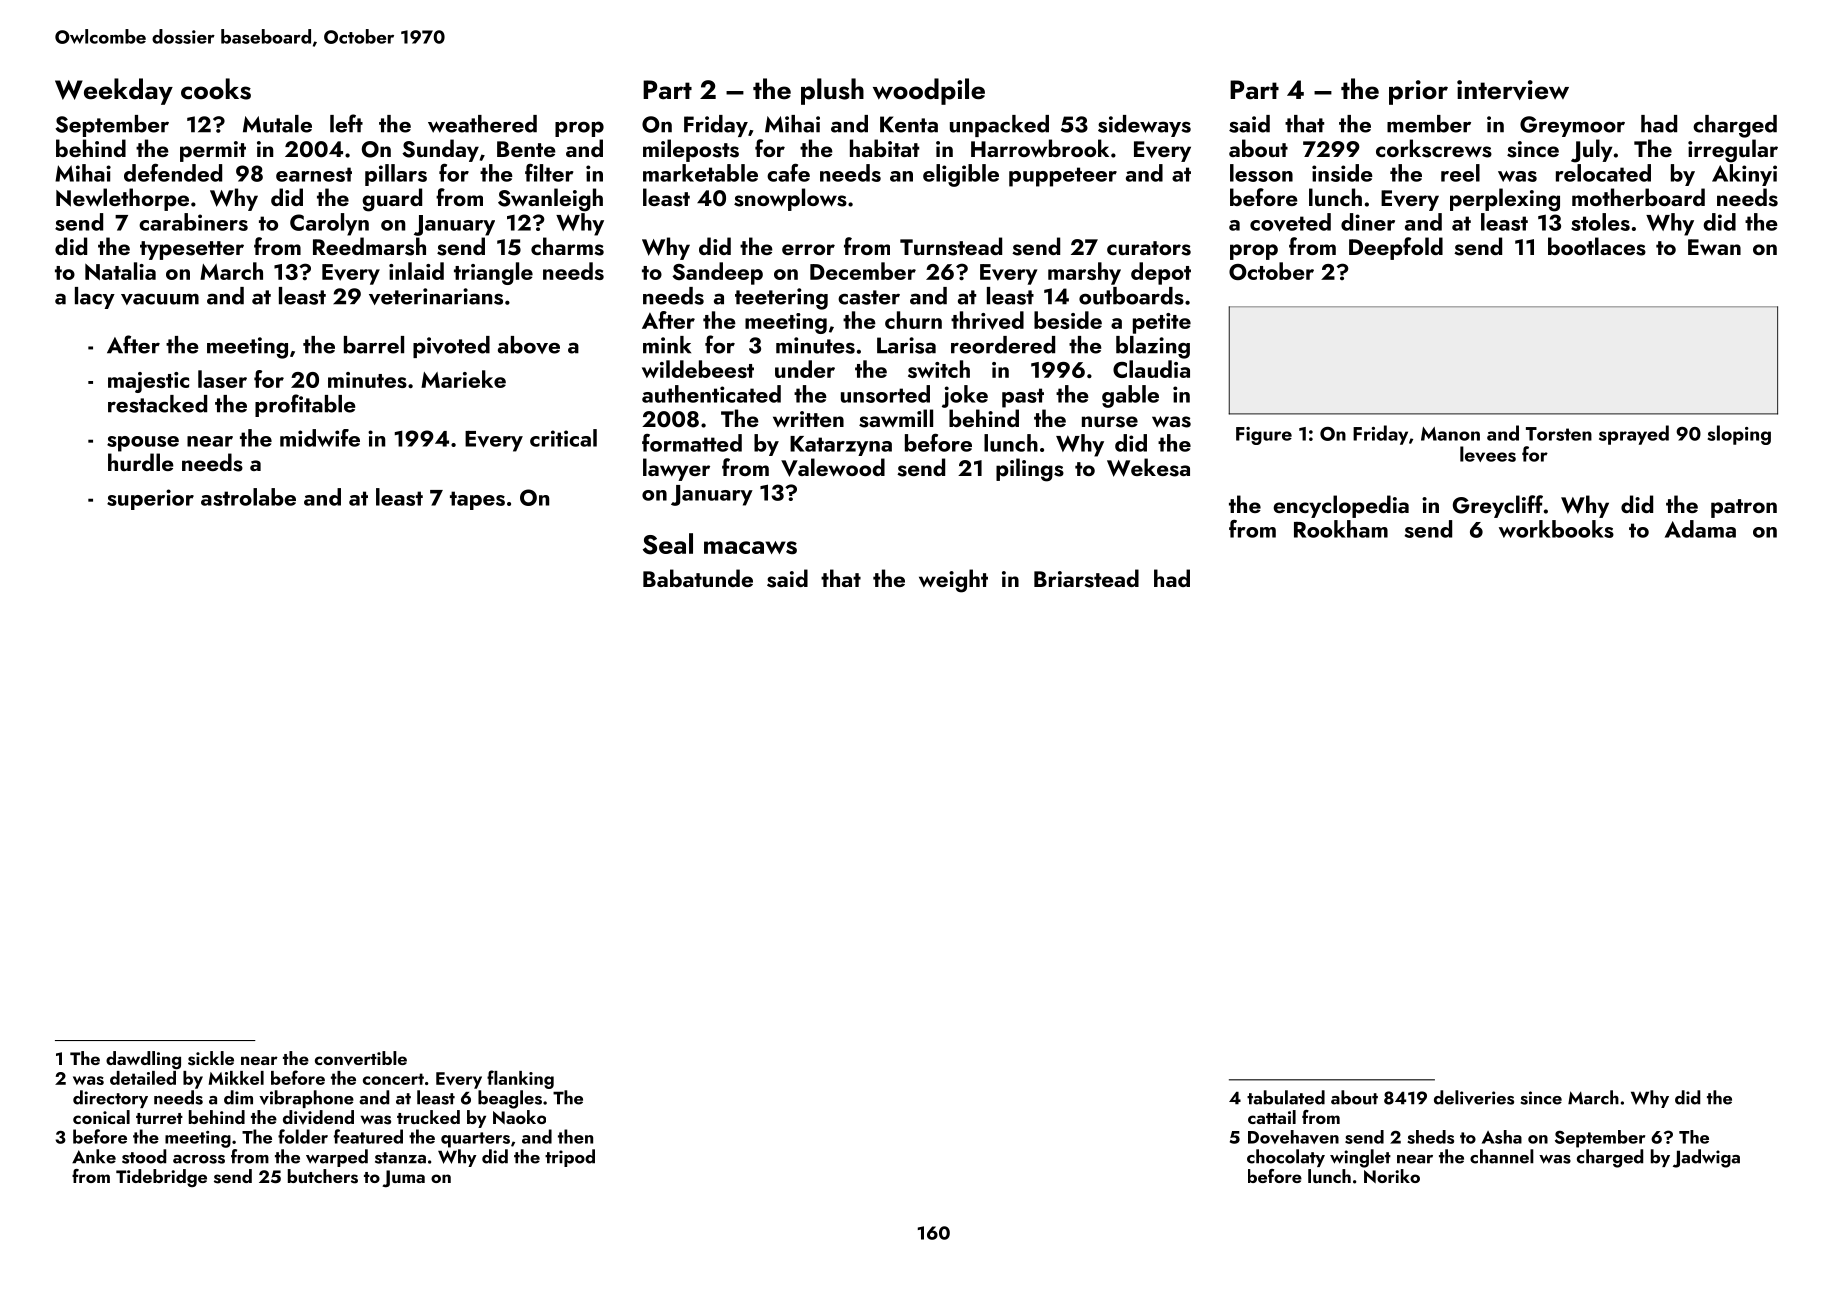 This image has width=1833, height=1296. I want to click on left, so click(346, 123).
